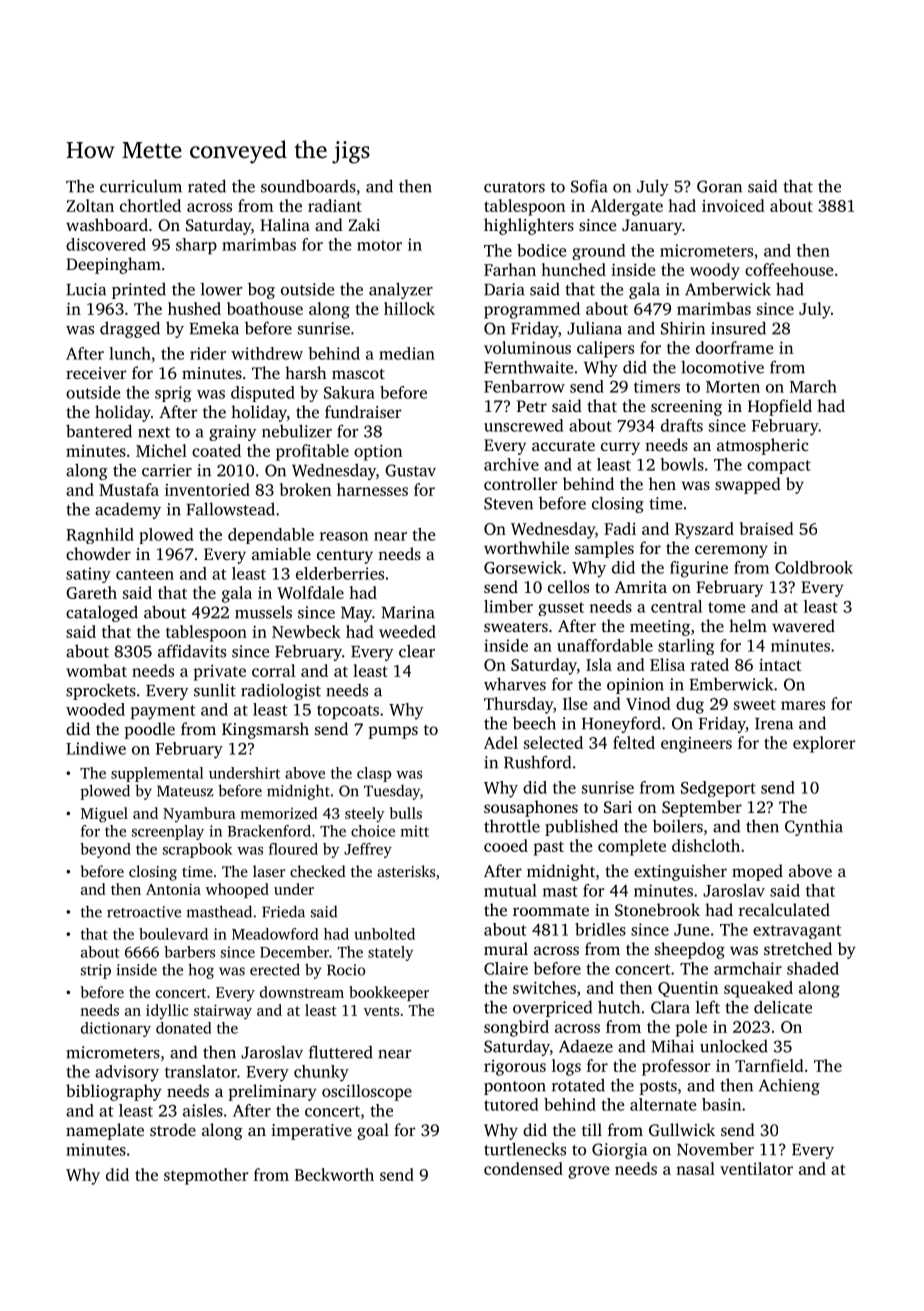 The width and height of the screenshot is (924, 1311). I want to click on Claire, so click(506, 968).
